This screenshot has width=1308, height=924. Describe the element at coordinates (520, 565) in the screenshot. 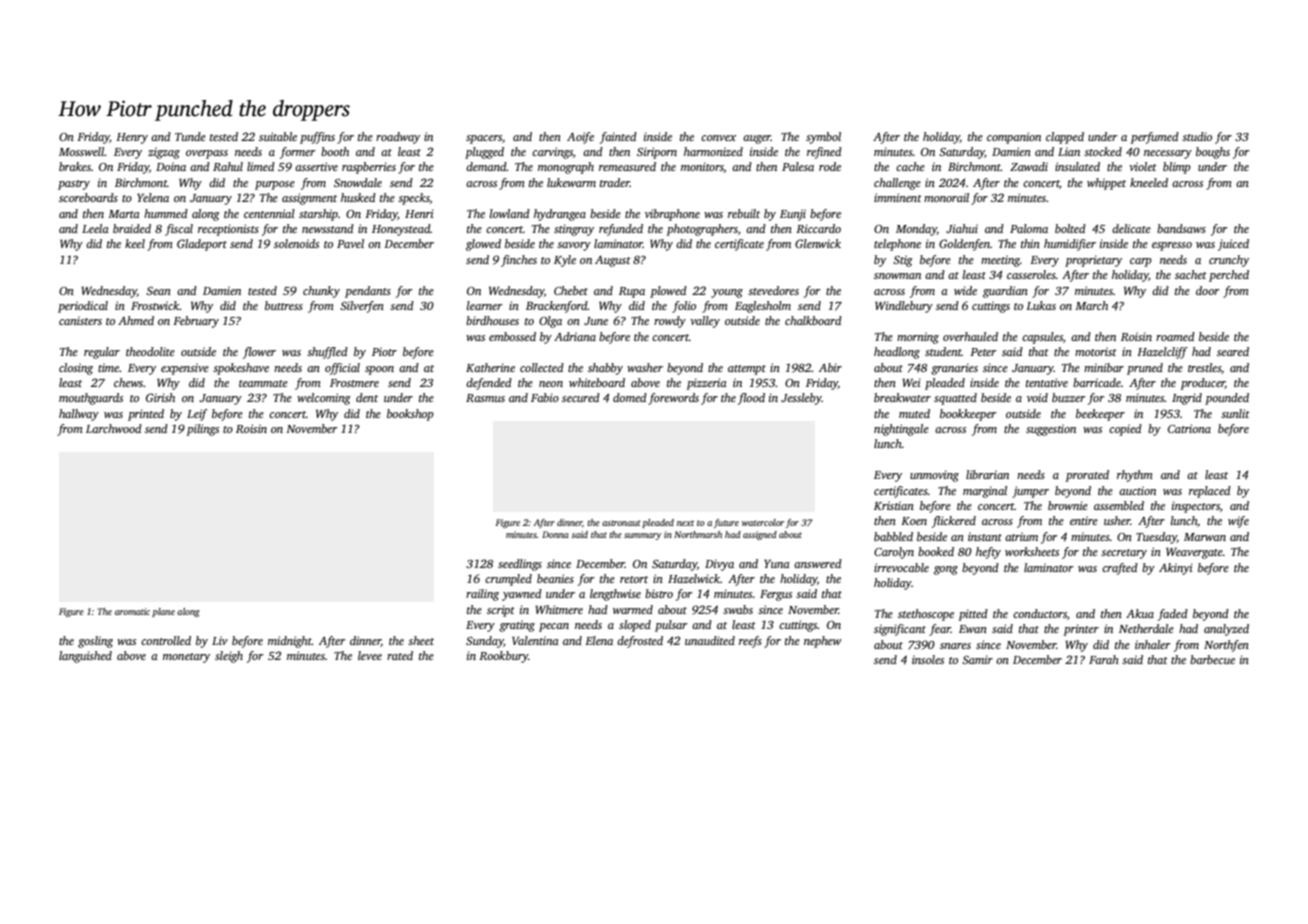

I see `seedlings` at that location.
